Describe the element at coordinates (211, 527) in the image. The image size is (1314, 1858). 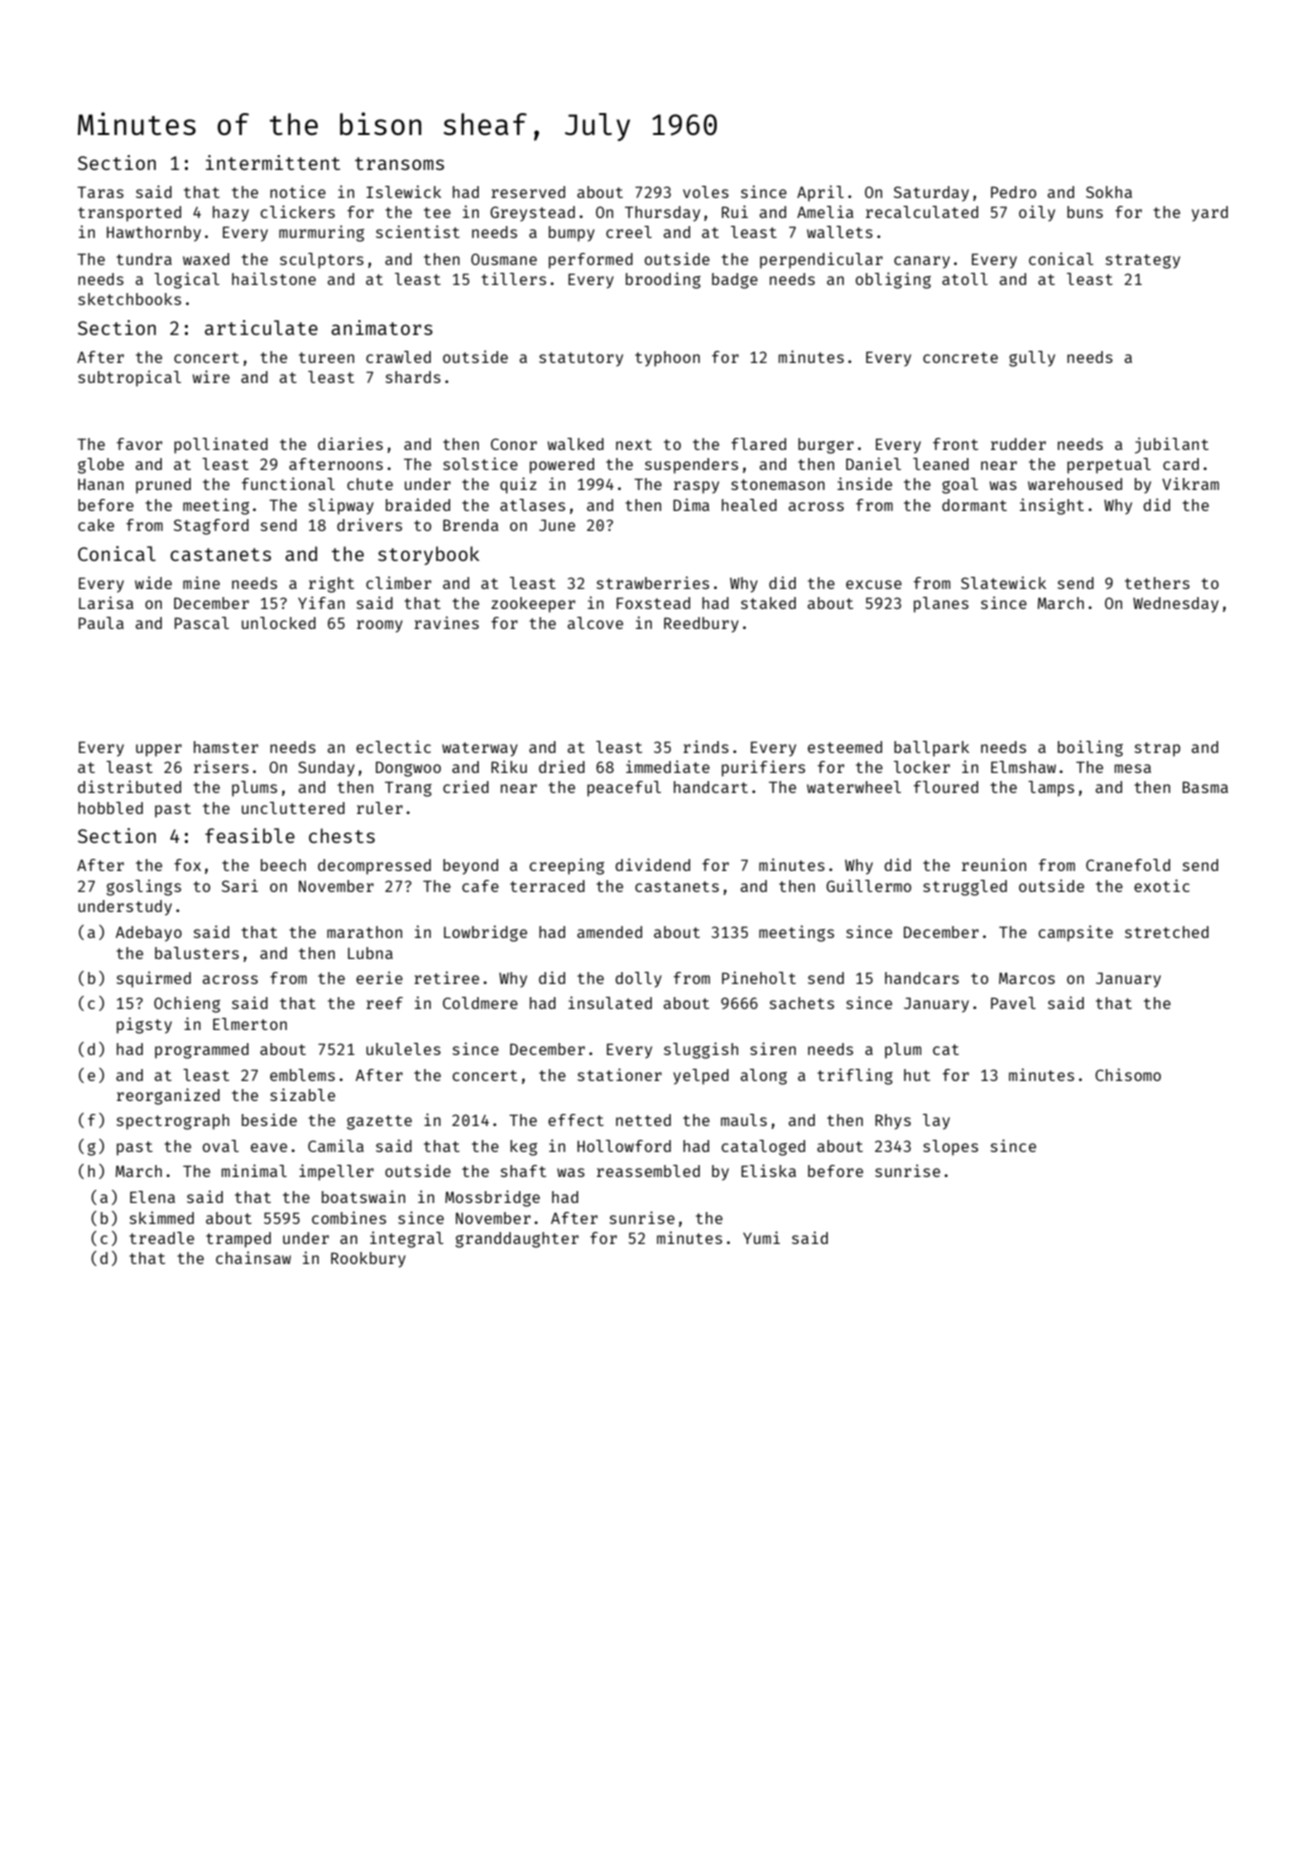
I see `Stagford` at that location.
